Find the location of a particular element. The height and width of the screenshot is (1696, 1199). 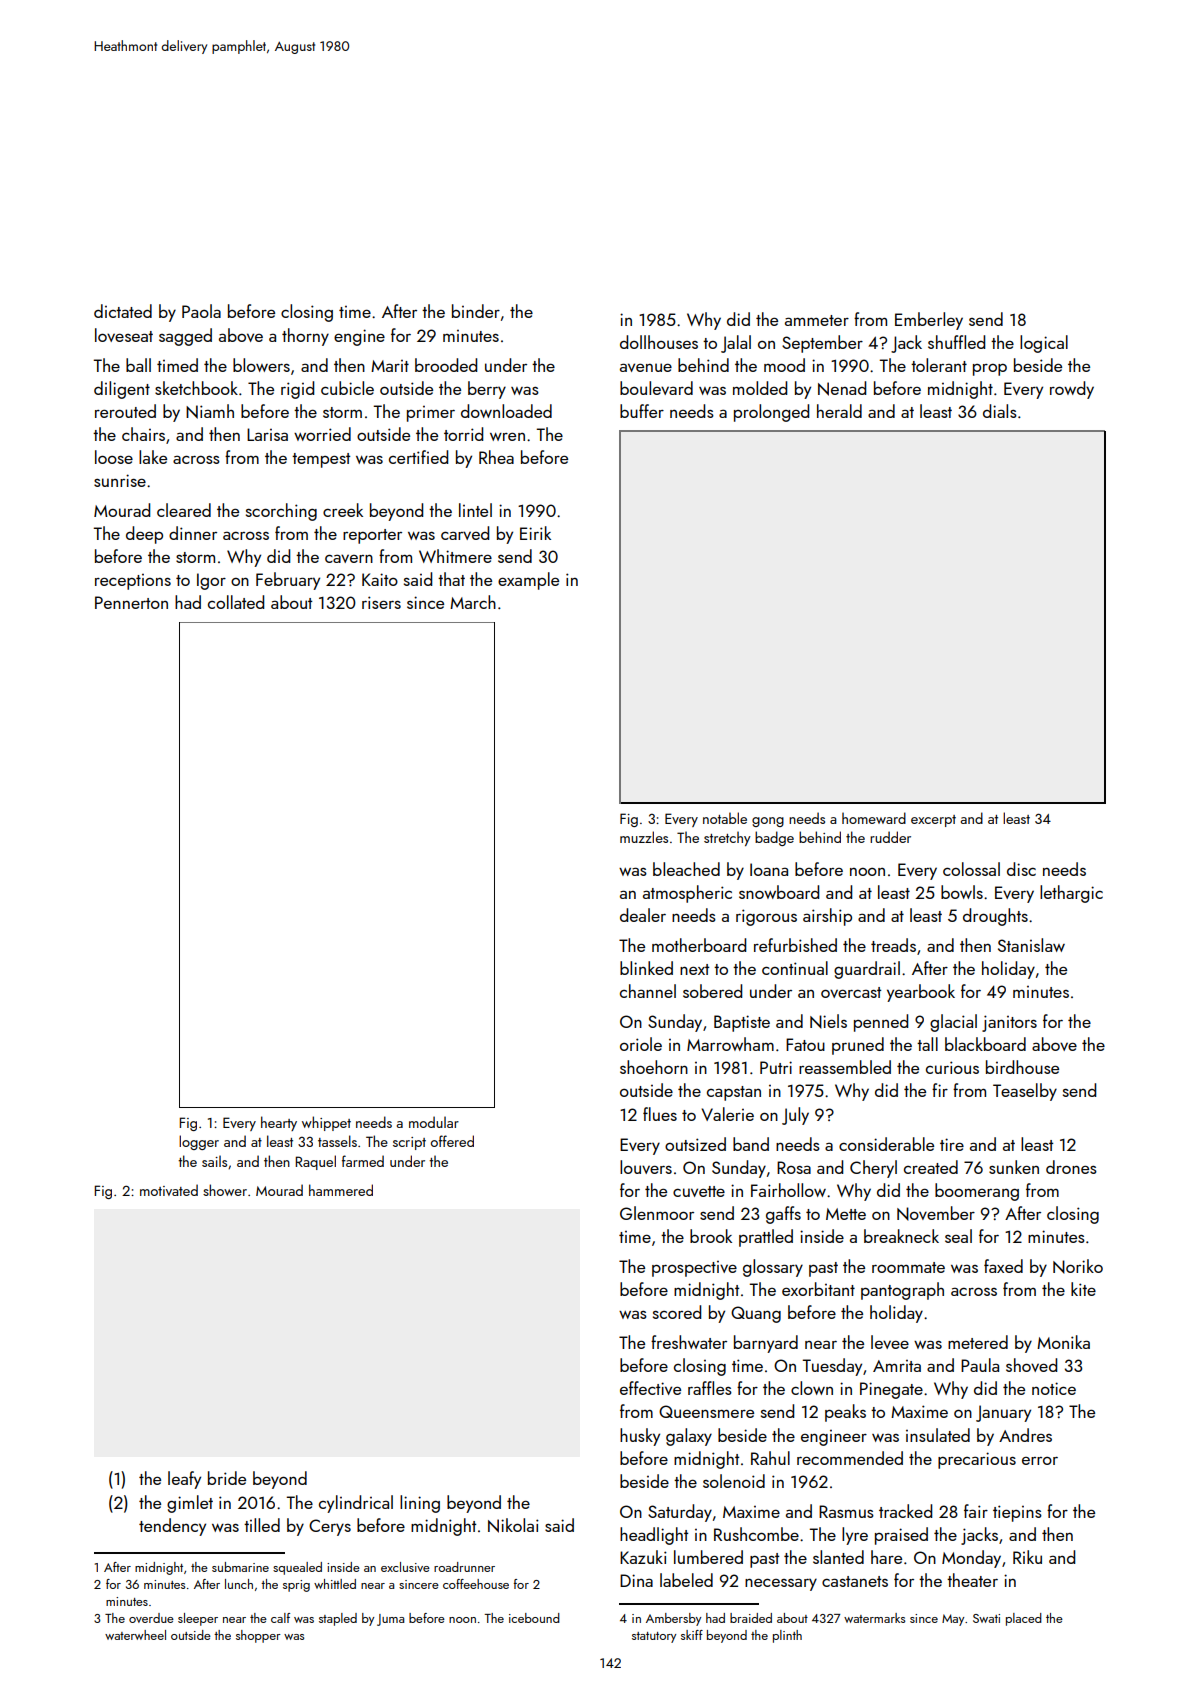

placed is located at coordinates (1024, 1619).
